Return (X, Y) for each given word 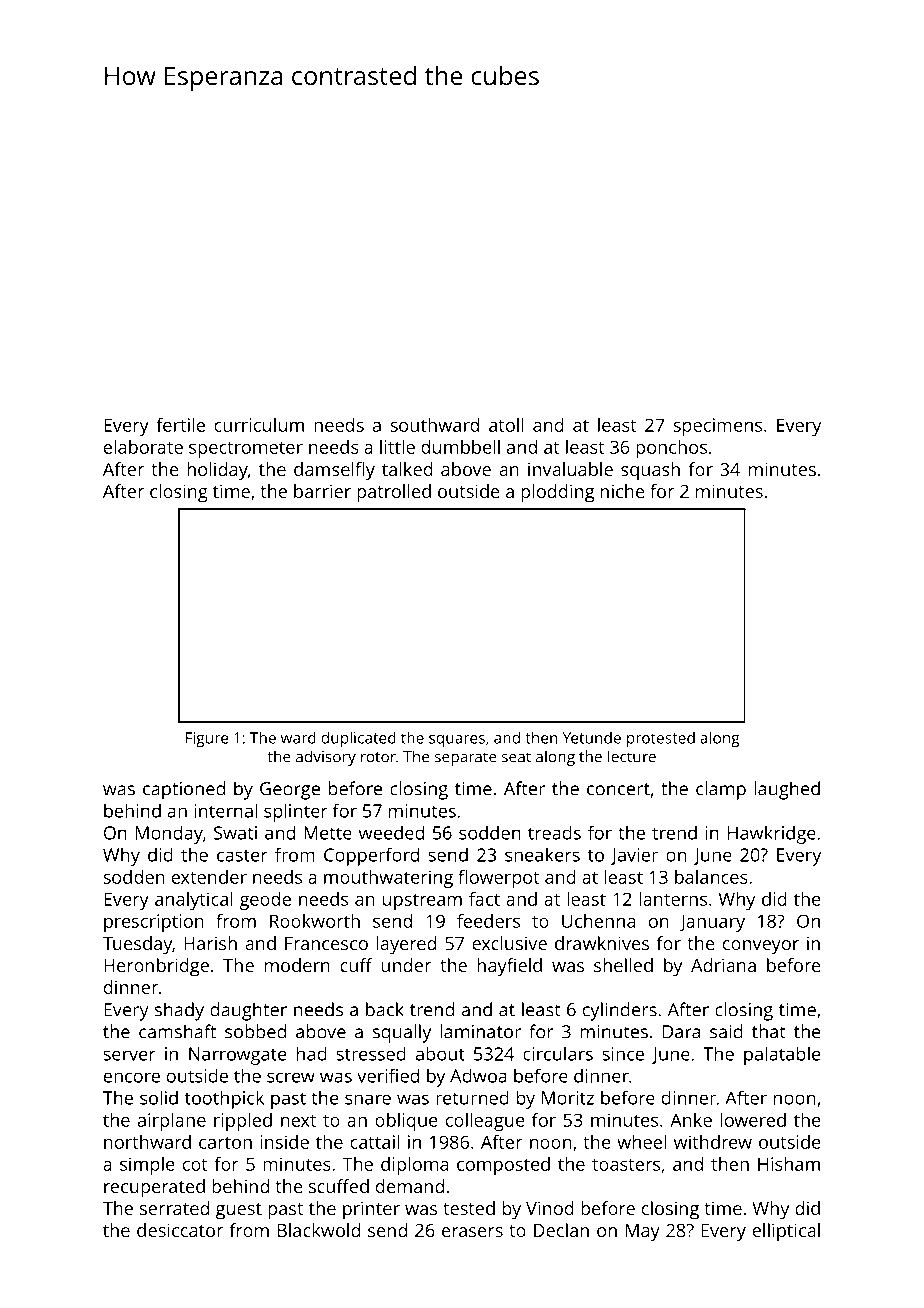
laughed (787, 790)
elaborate (143, 447)
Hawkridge (772, 834)
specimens (717, 427)
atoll (506, 425)
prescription (154, 923)
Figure (207, 739)
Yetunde (592, 738)
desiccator (180, 1230)
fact (484, 899)
